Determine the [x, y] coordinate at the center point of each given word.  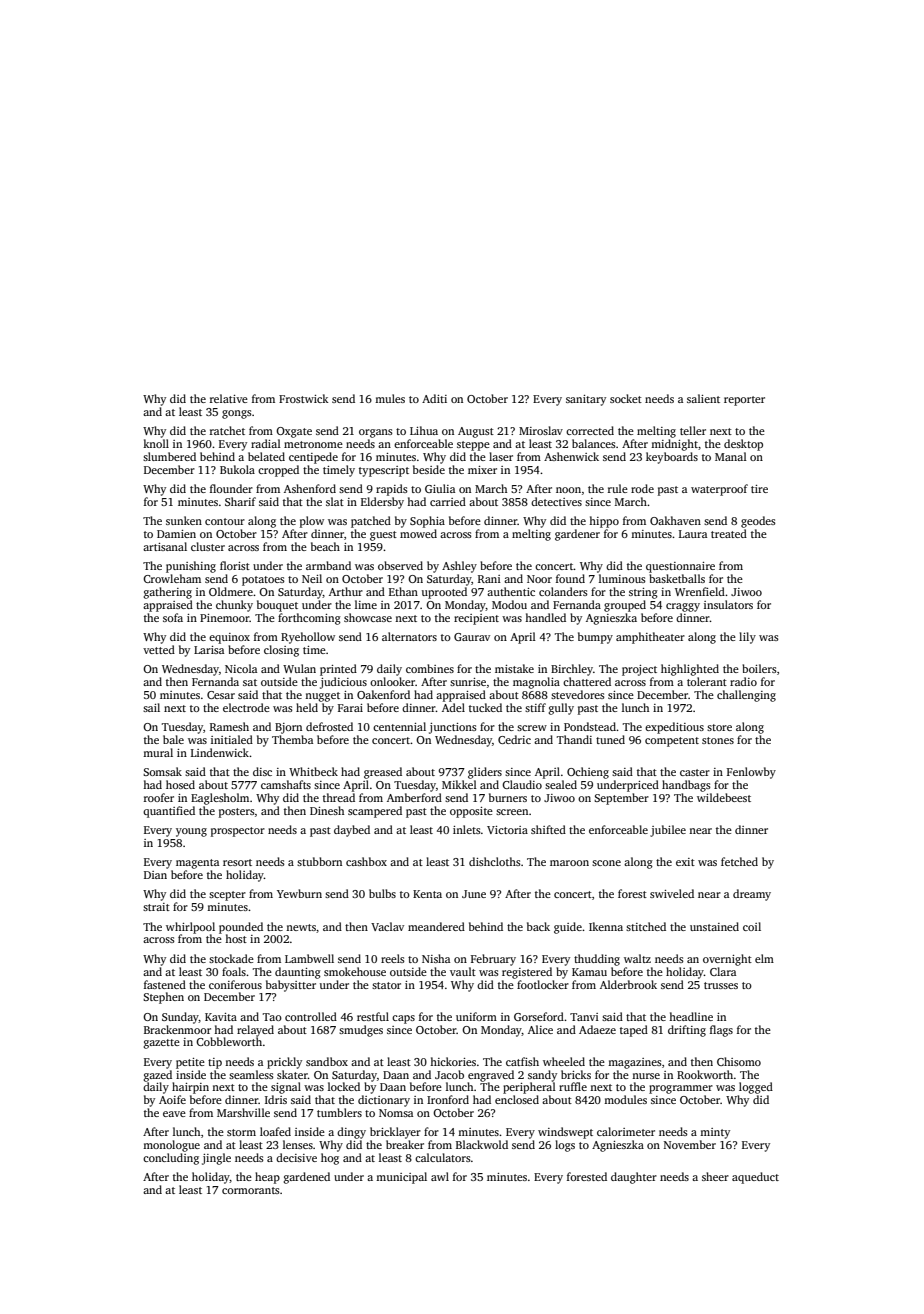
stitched [646, 926]
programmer [681, 1089]
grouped [625, 606]
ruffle [573, 1086]
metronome [313, 444]
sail [151, 707]
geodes [758, 522]
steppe [473, 446]
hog [330, 1159]
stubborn [319, 861]
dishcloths [495, 861]
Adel [453, 707]
